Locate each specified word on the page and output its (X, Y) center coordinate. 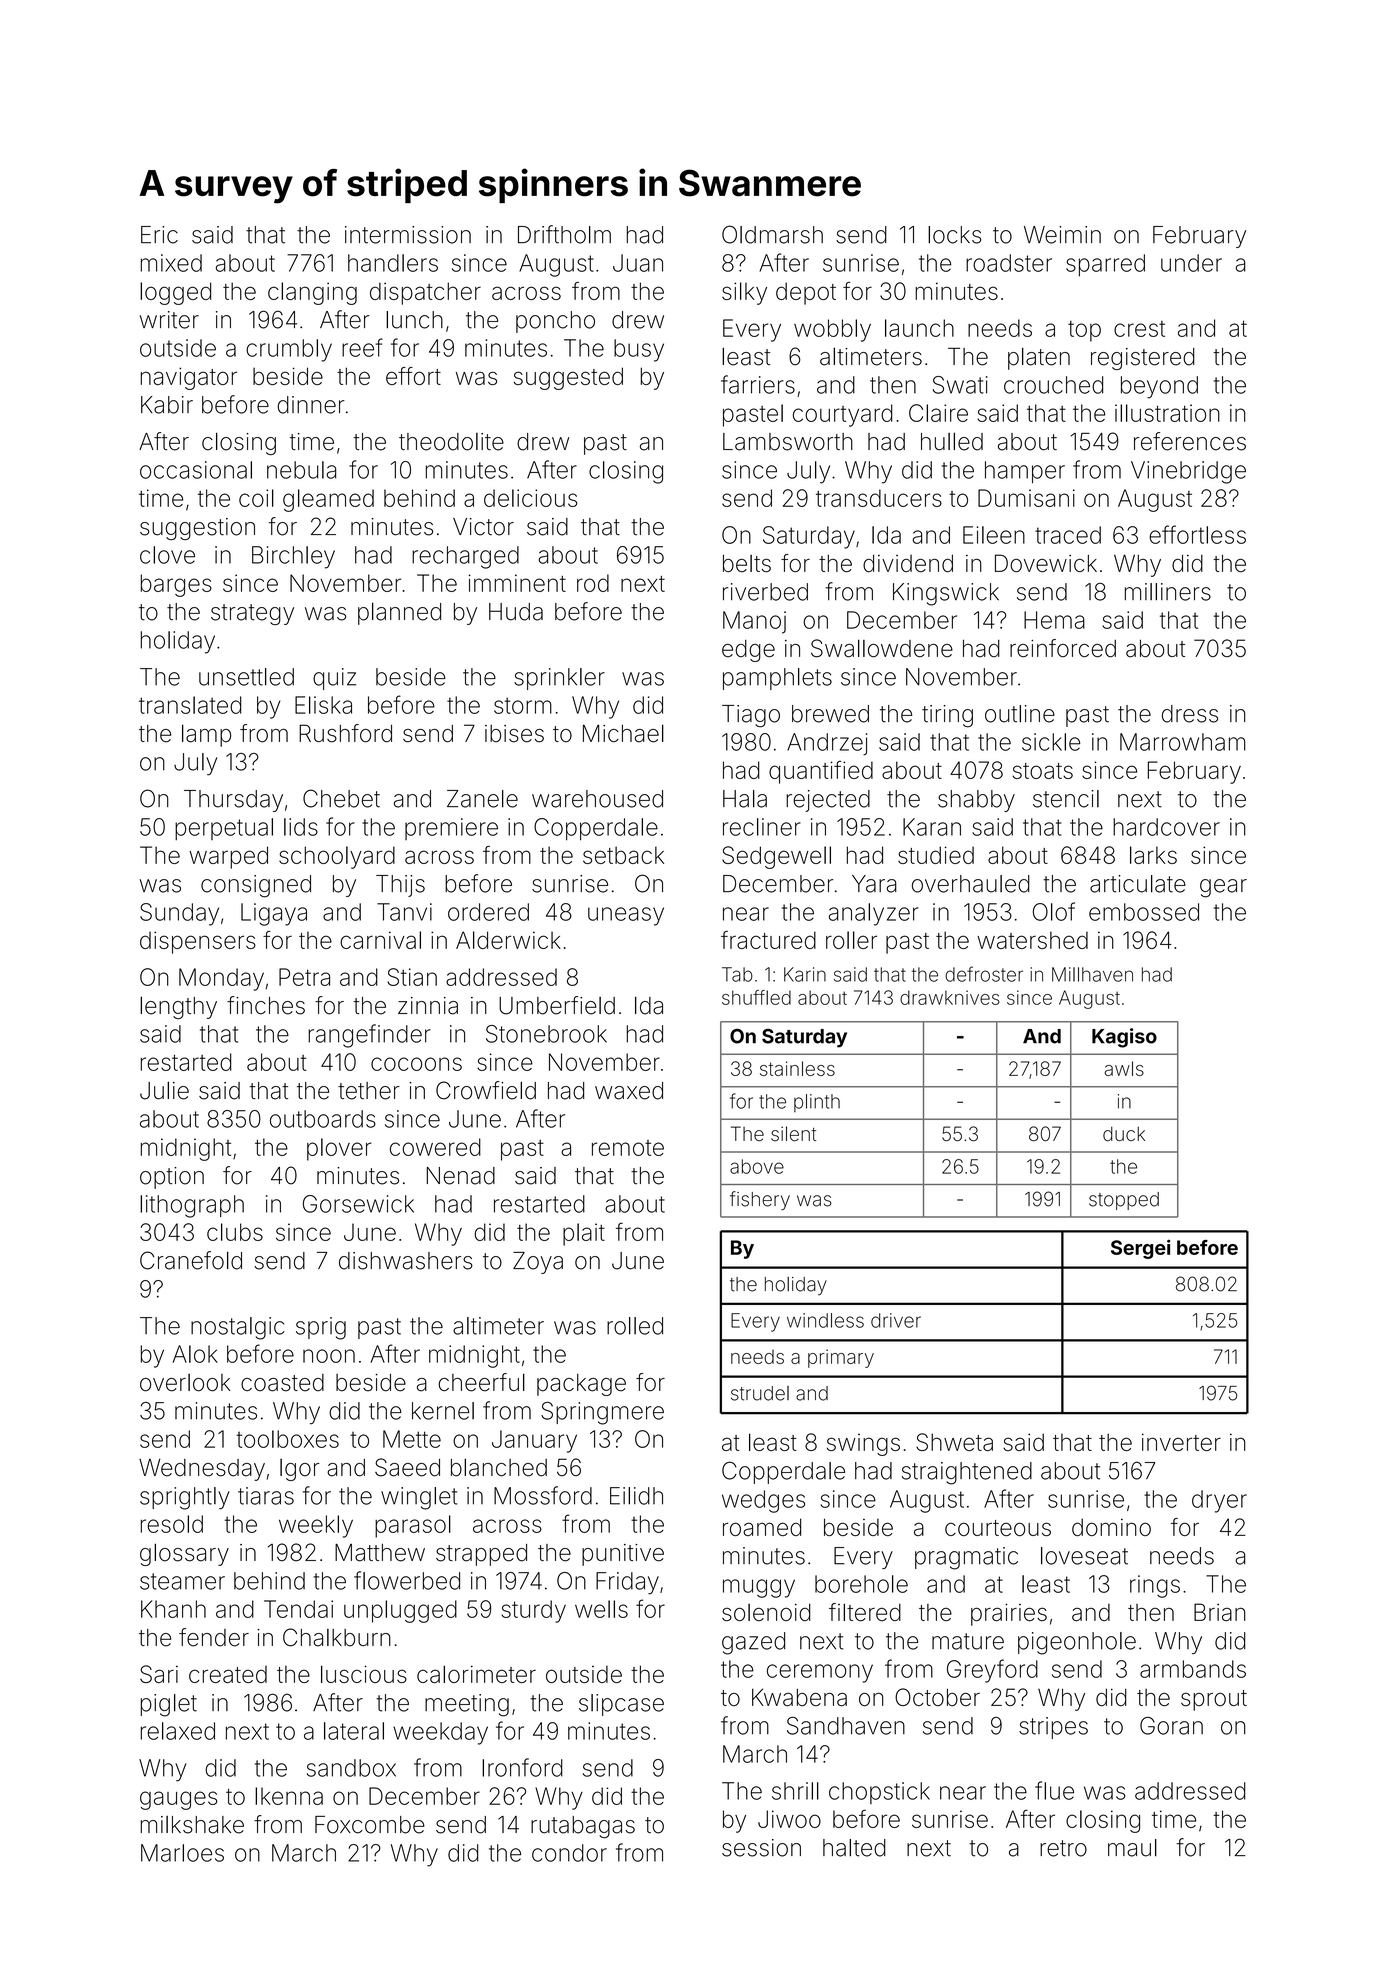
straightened (967, 1473)
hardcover (1166, 827)
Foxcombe (370, 1825)
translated (190, 705)
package (581, 1385)
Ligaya (274, 914)
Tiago (751, 716)
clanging (312, 293)
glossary (184, 1554)
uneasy (626, 916)
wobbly (832, 330)
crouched (1053, 385)
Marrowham (1182, 742)
